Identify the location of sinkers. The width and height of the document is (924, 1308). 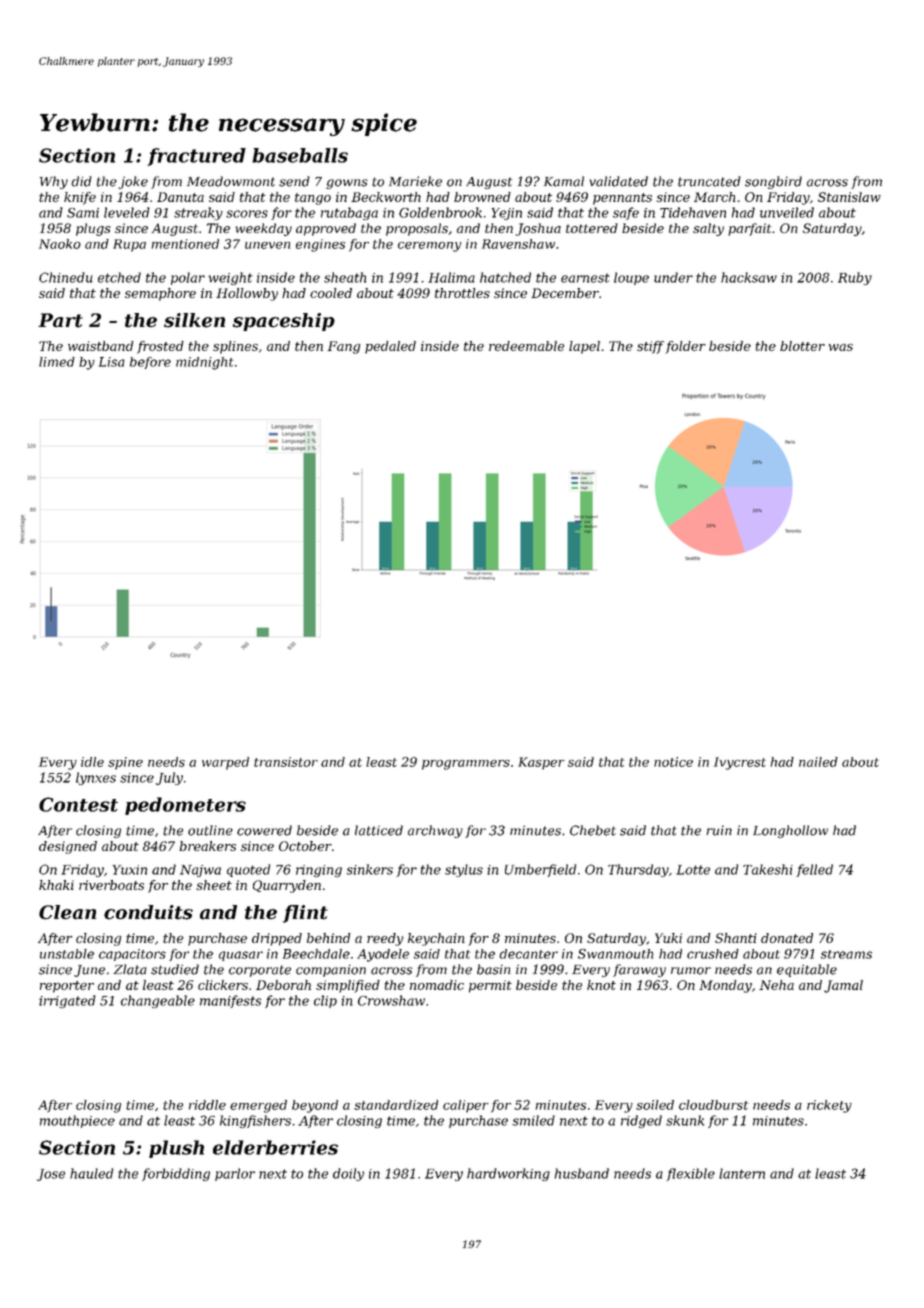
(369, 869).
